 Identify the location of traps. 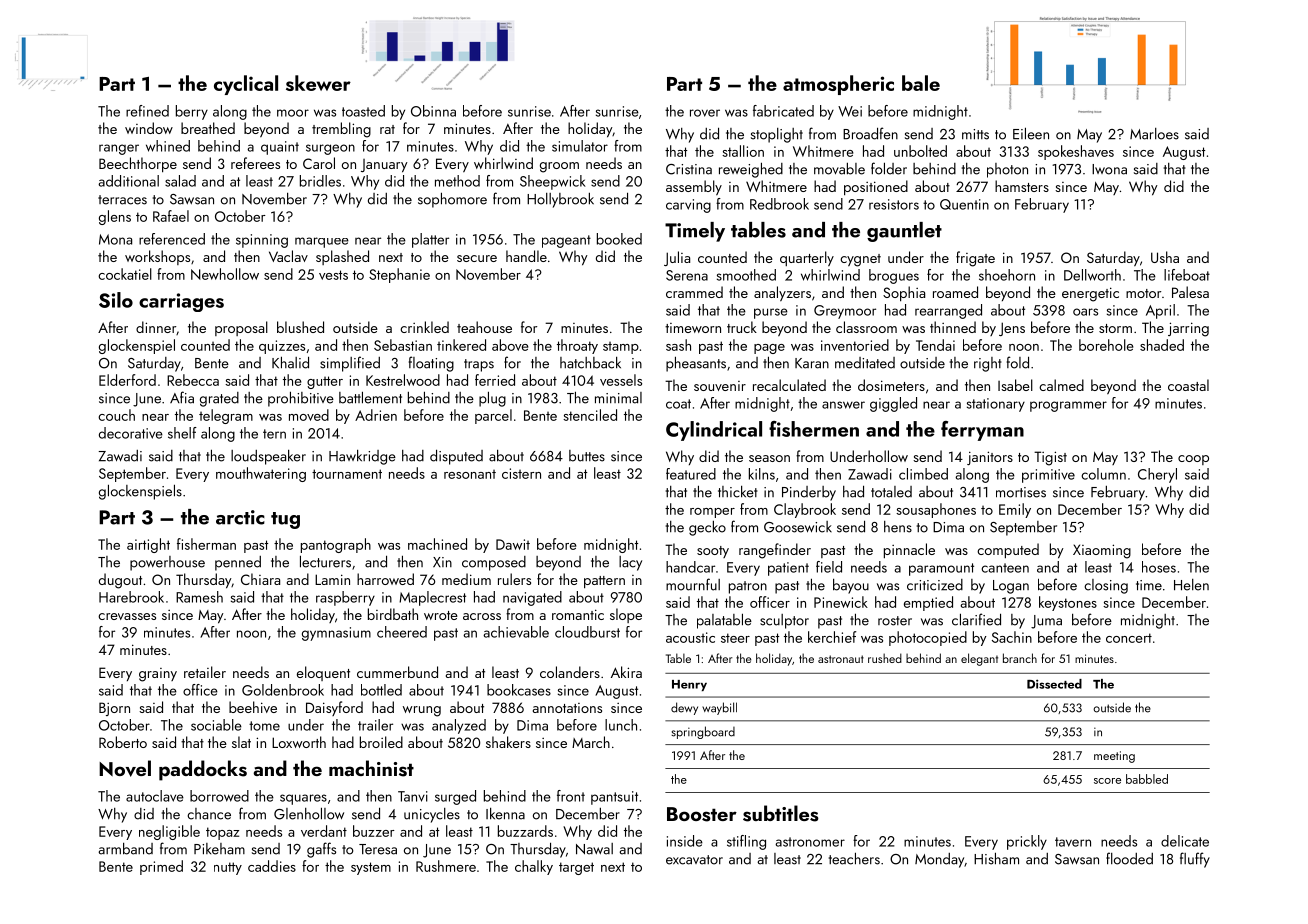
(479, 365).
